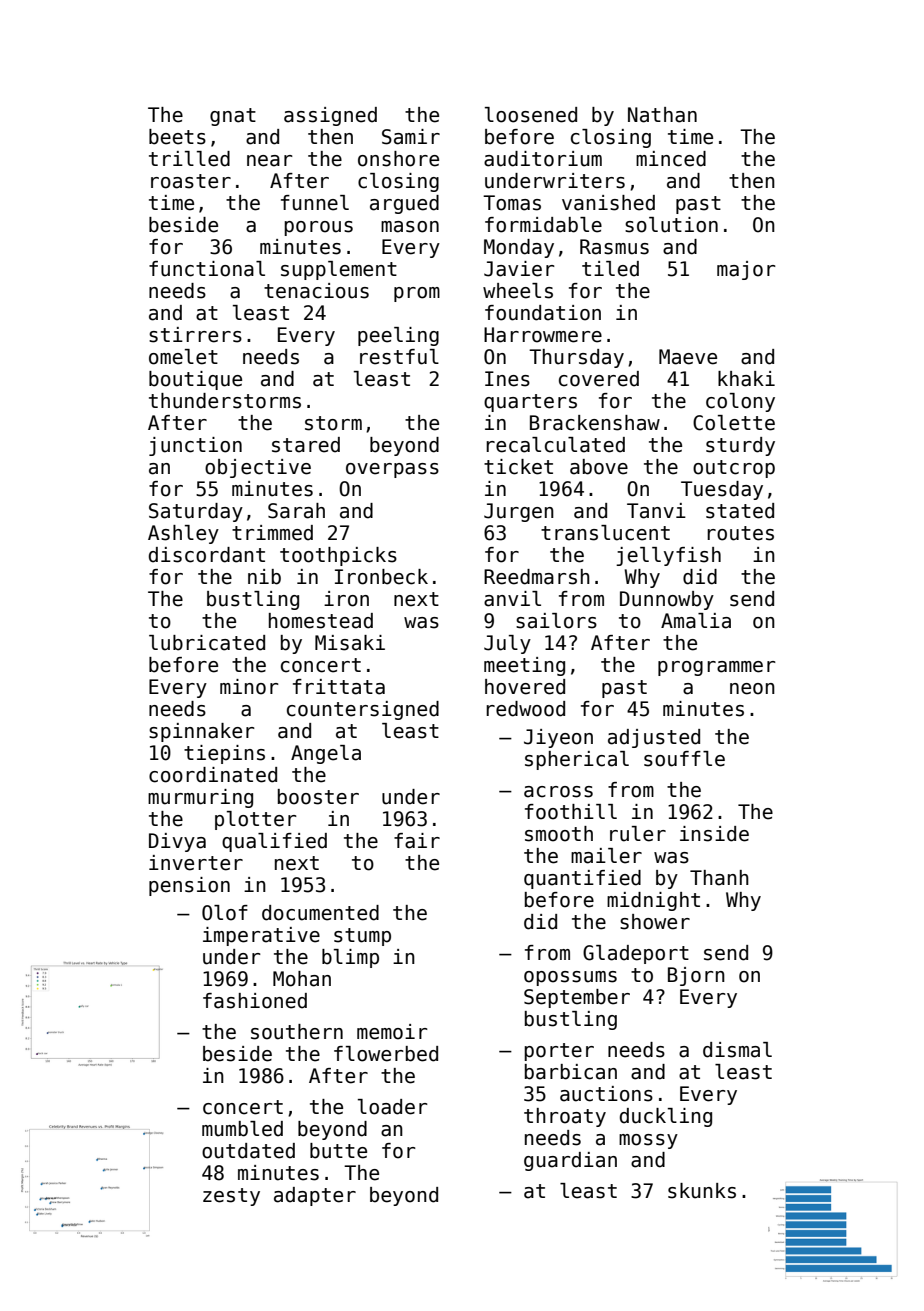 The width and height of the screenshot is (924, 1311). I want to click on Misaki, so click(350, 643).
